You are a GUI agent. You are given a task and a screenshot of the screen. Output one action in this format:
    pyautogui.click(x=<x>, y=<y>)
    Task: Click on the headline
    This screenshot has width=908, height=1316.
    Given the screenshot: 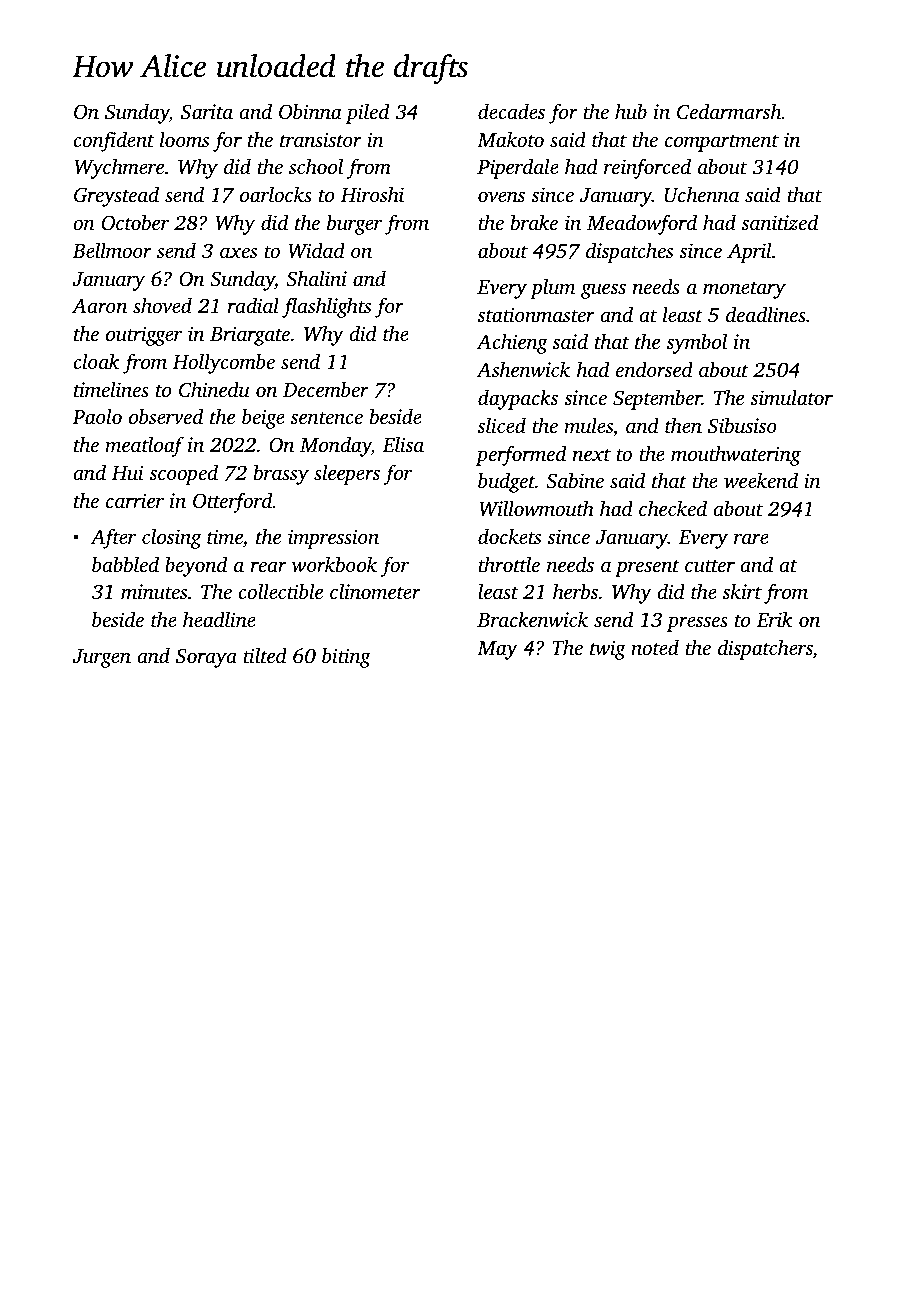 What is the action you would take?
    pyautogui.click(x=219, y=619)
